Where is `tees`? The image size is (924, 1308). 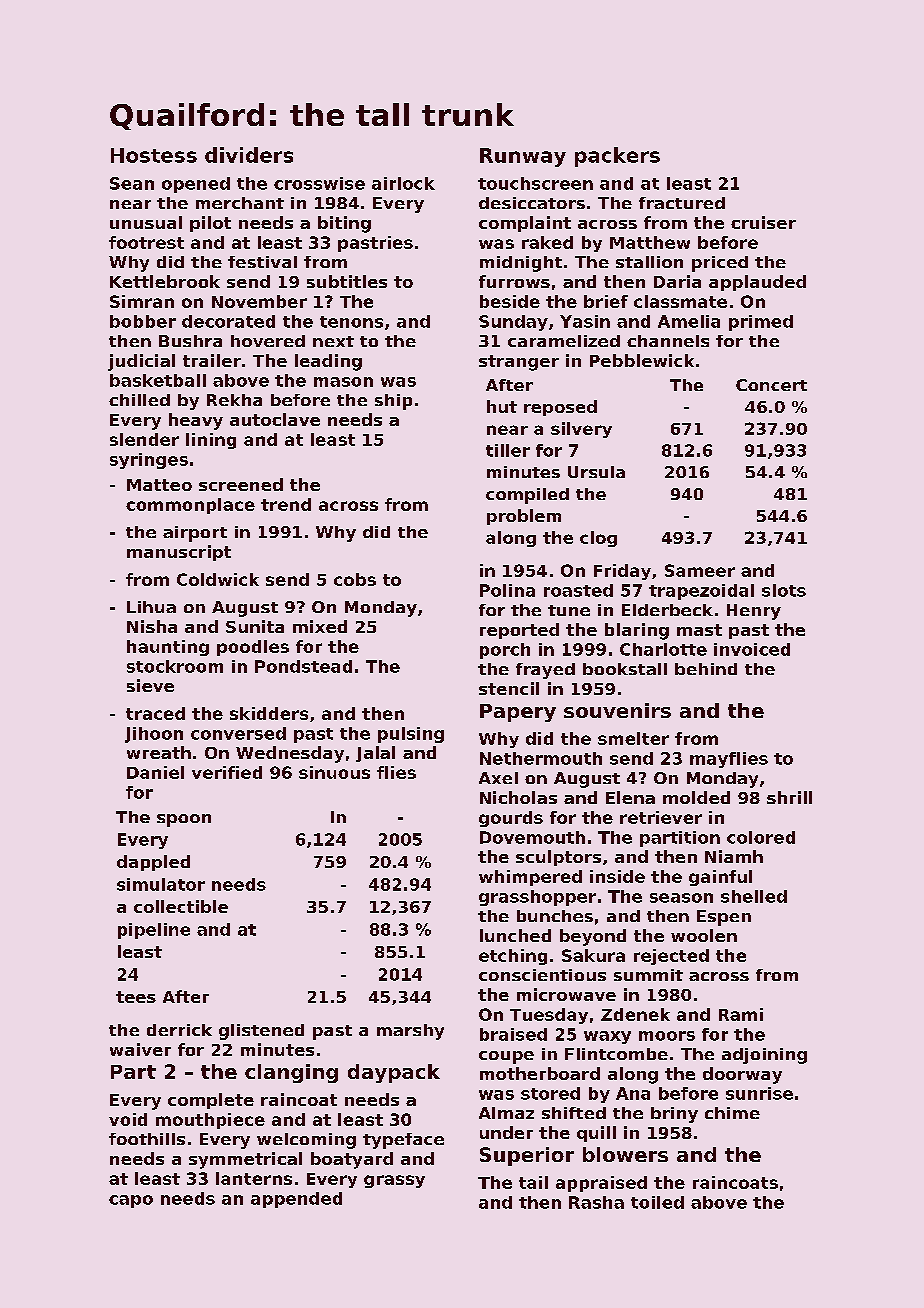
tees is located at coordinates (136, 997).
